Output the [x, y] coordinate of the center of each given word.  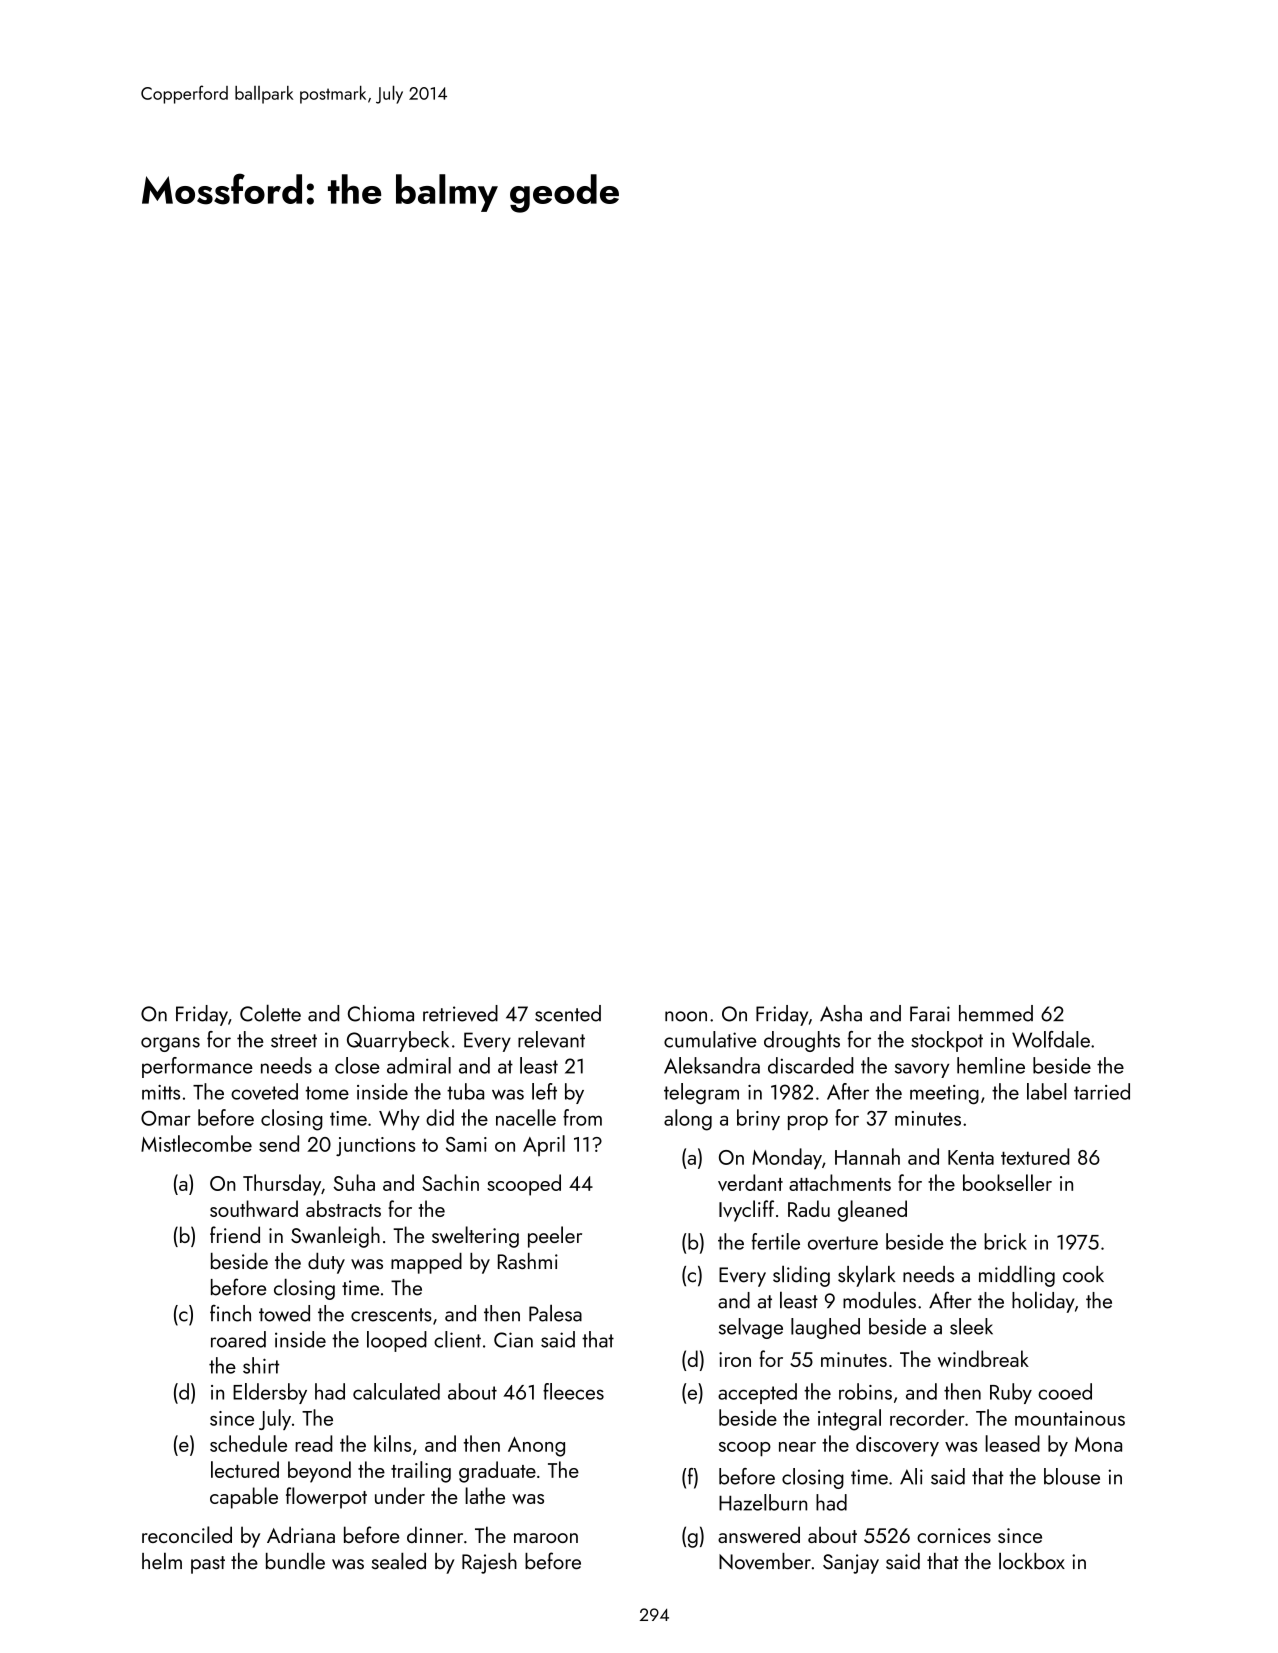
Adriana [301, 1534]
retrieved [460, 1013]
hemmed [996, 1013]
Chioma [381, 1013]
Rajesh [489, 1563]
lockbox [1032, 1561]
